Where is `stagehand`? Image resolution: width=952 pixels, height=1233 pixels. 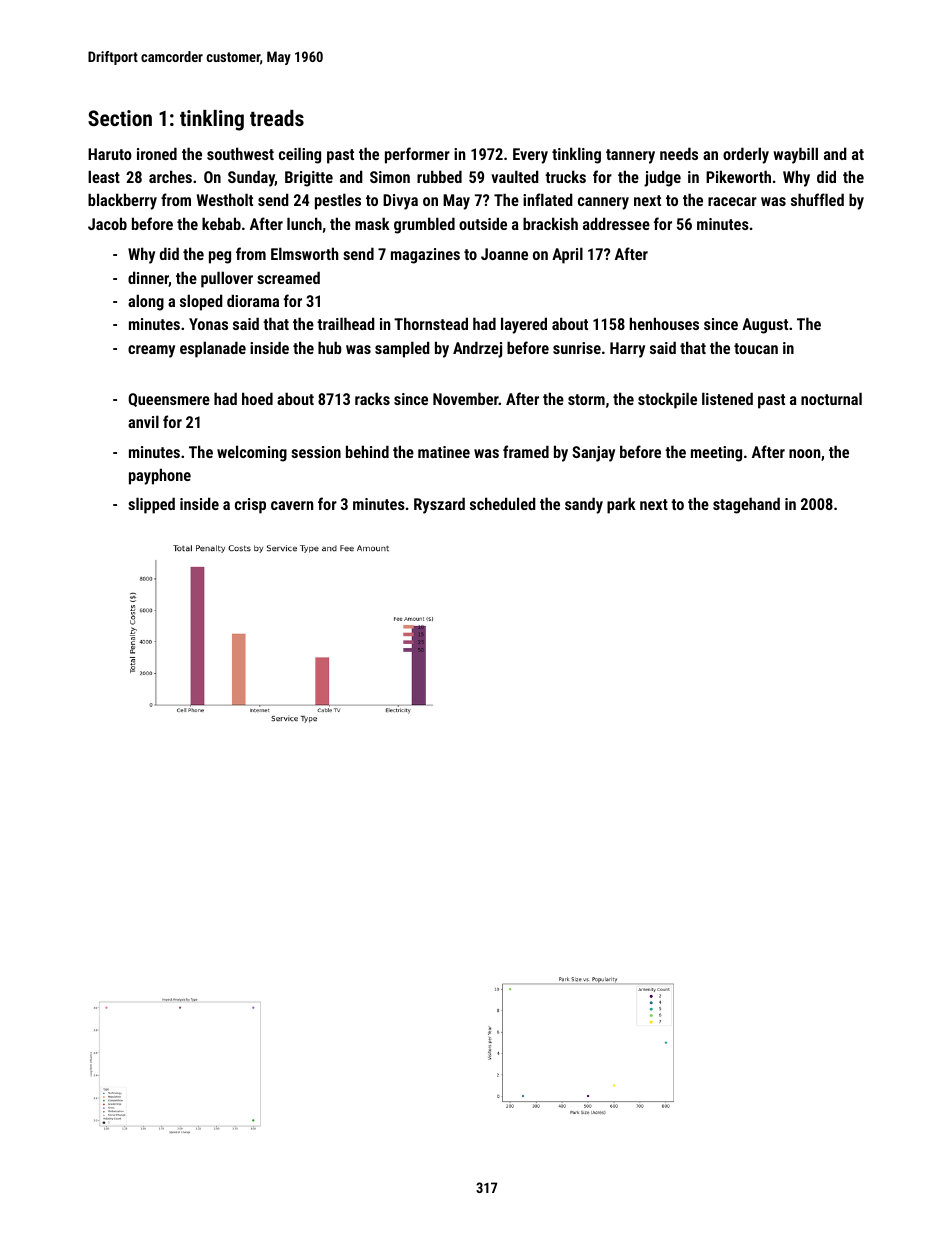
stagehand is located at coordinates (746, 505).
